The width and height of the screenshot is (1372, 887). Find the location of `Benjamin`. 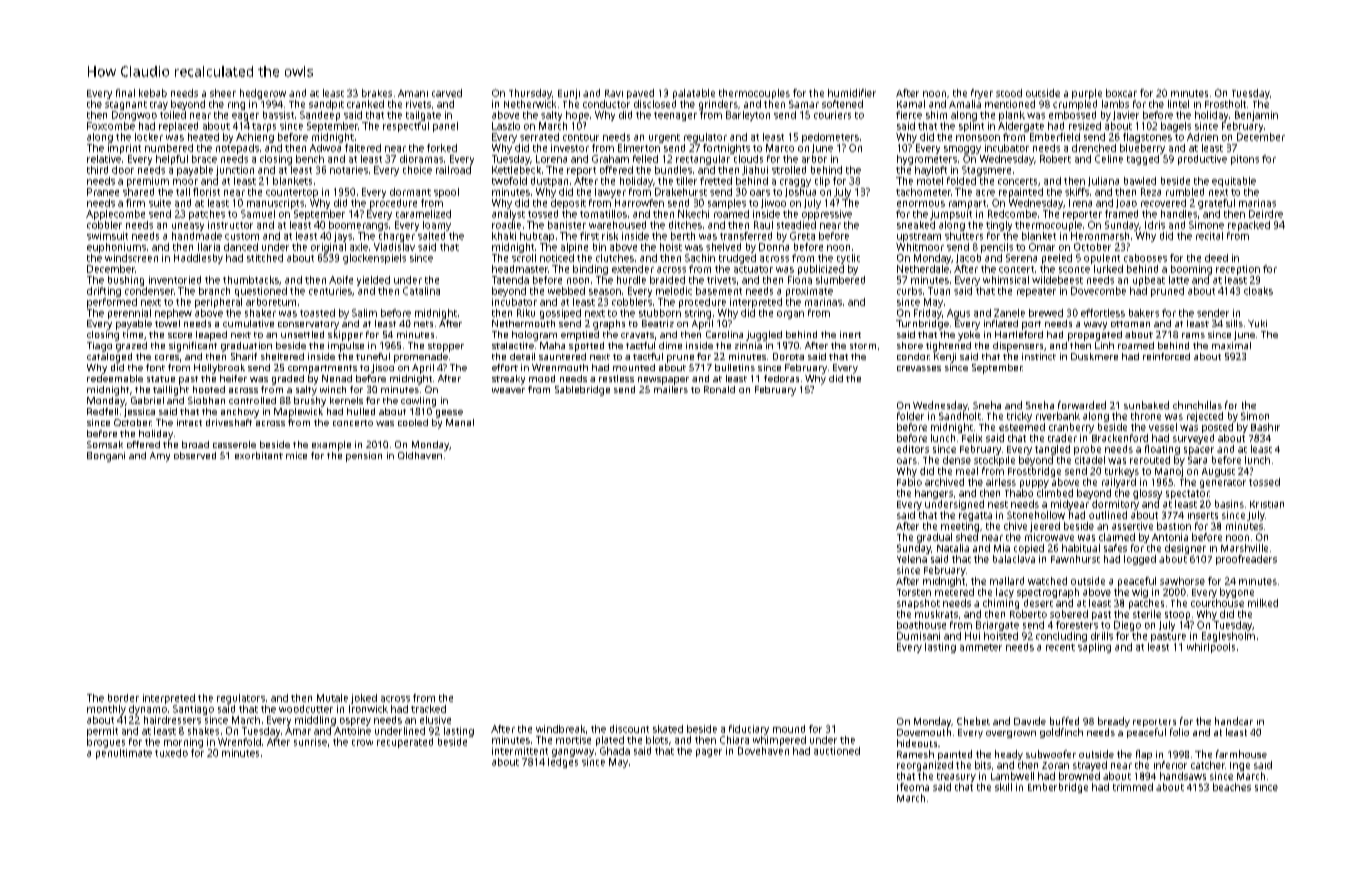

Benjamin is located at coordinates (1256, 116).
